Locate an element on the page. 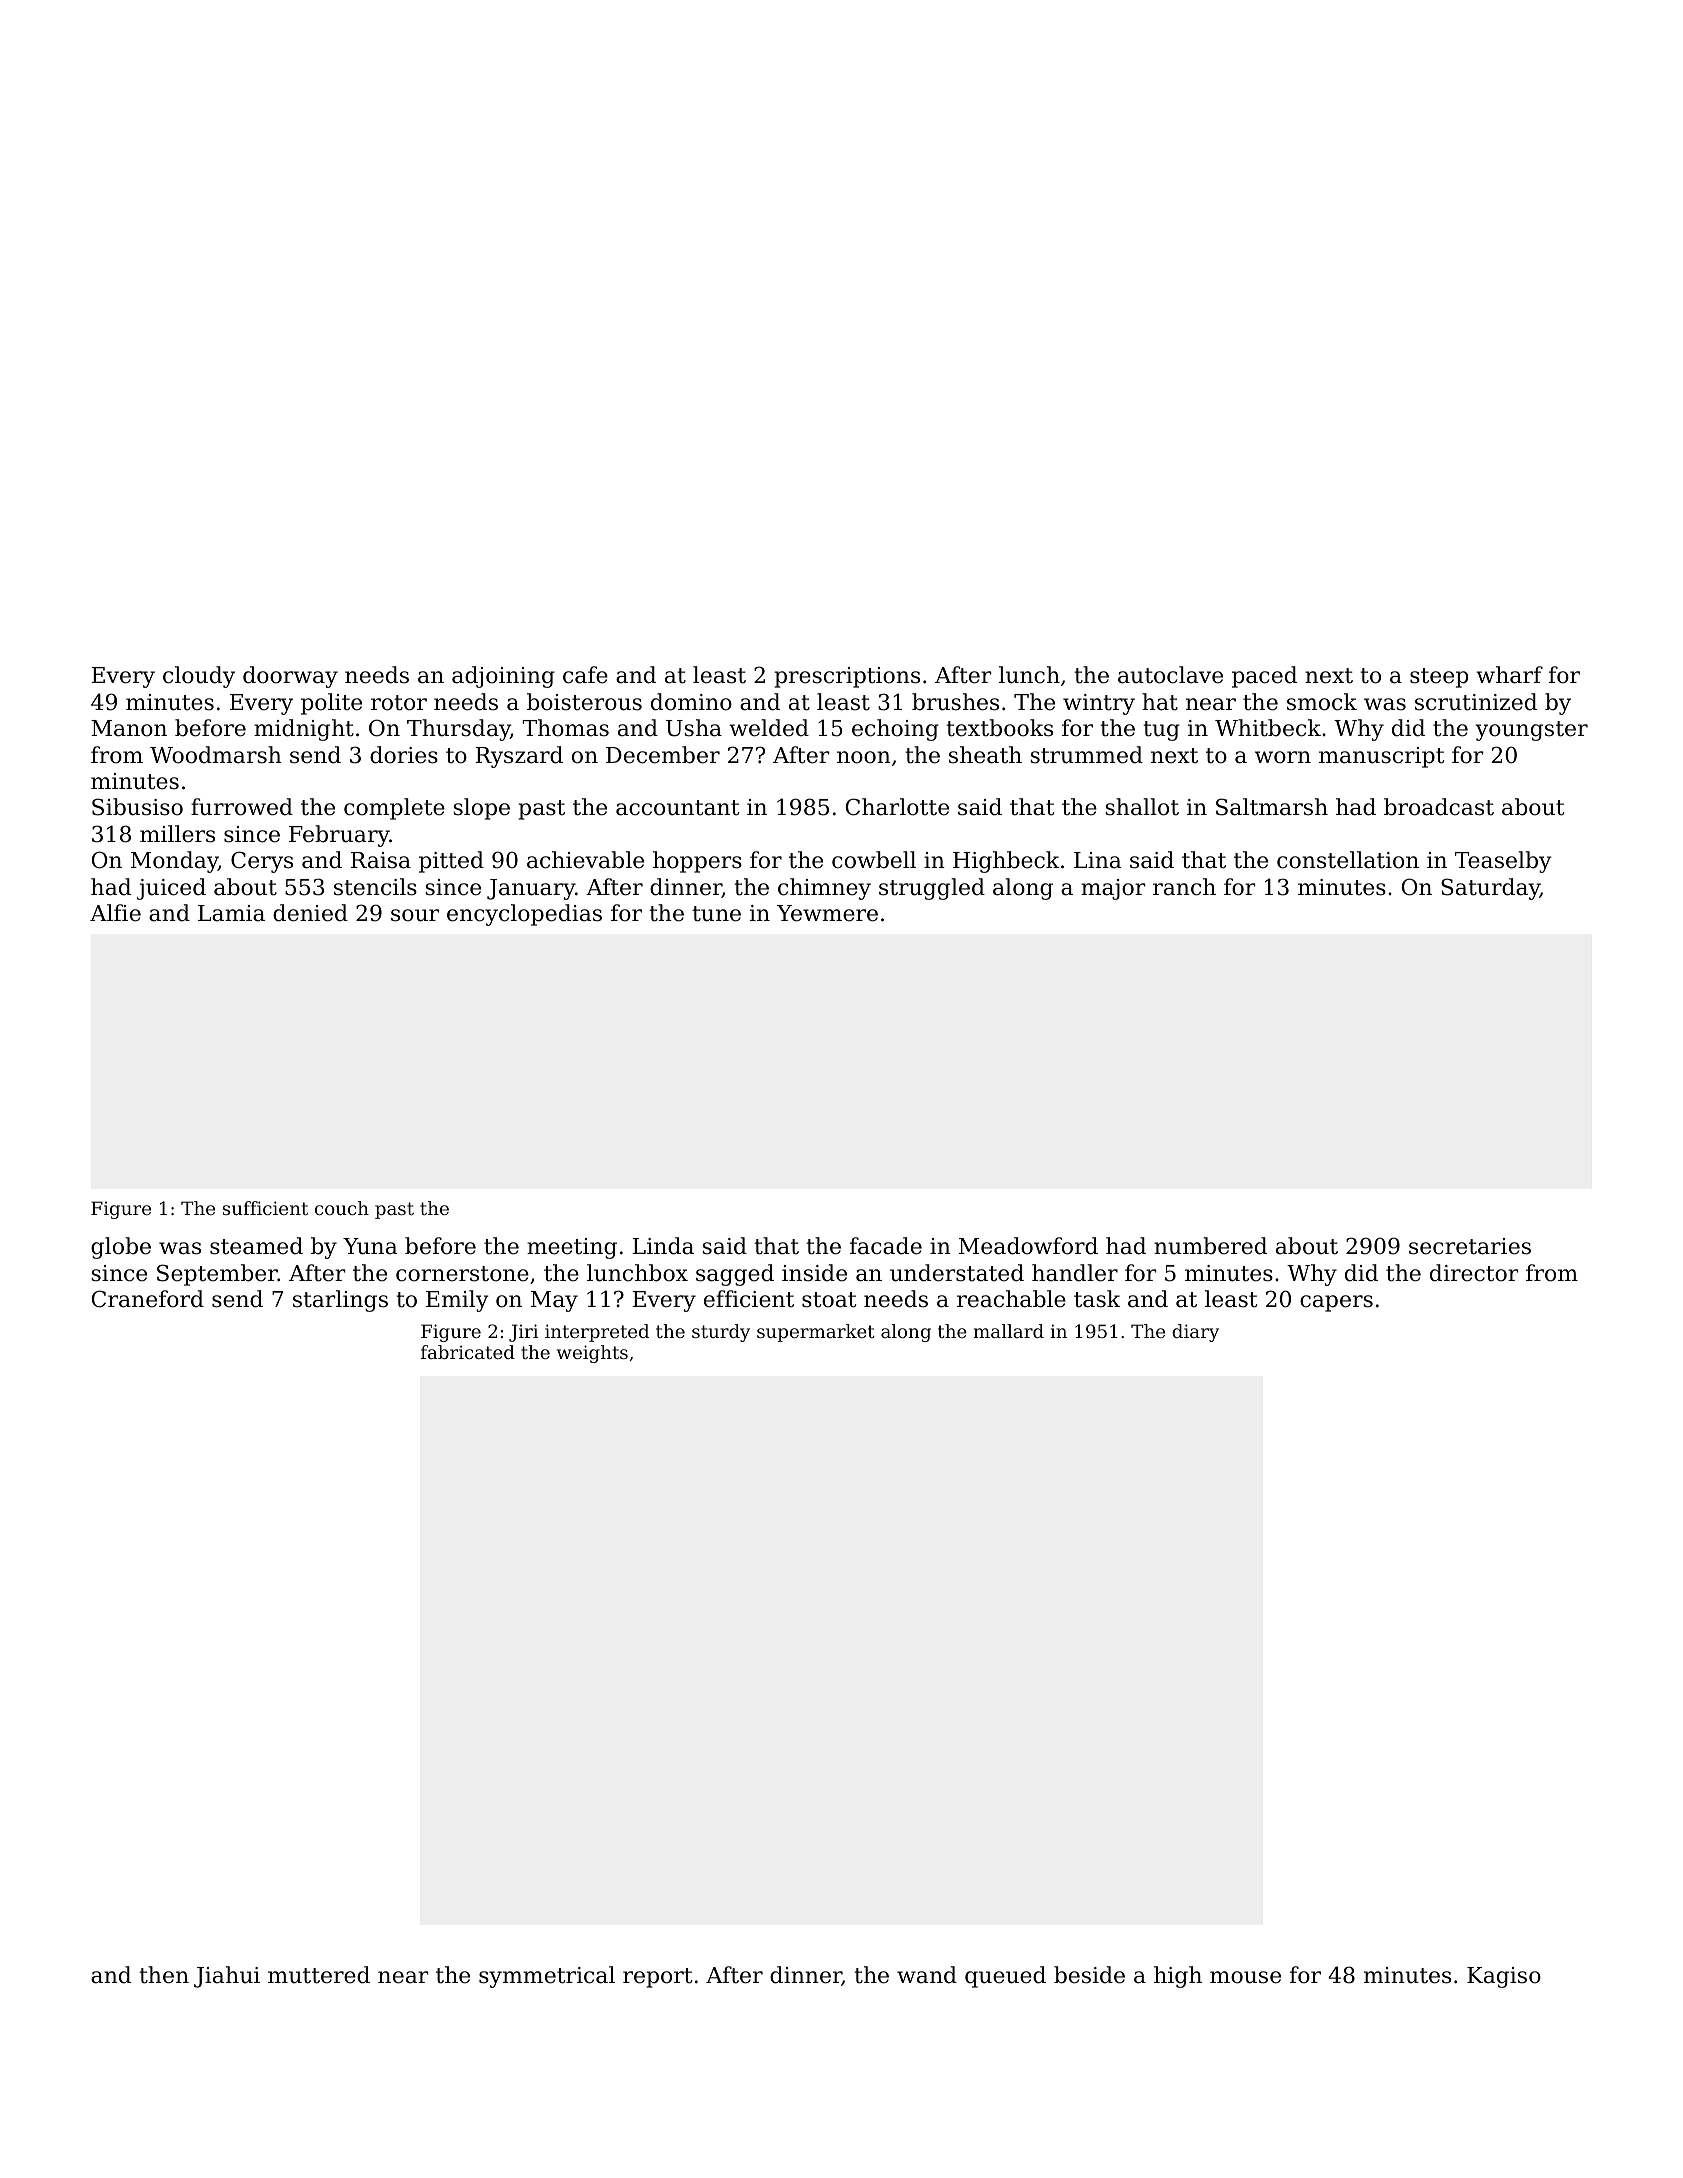 This page has width=1683, height=2178. diary is located at coordinates (1195, 1333).
